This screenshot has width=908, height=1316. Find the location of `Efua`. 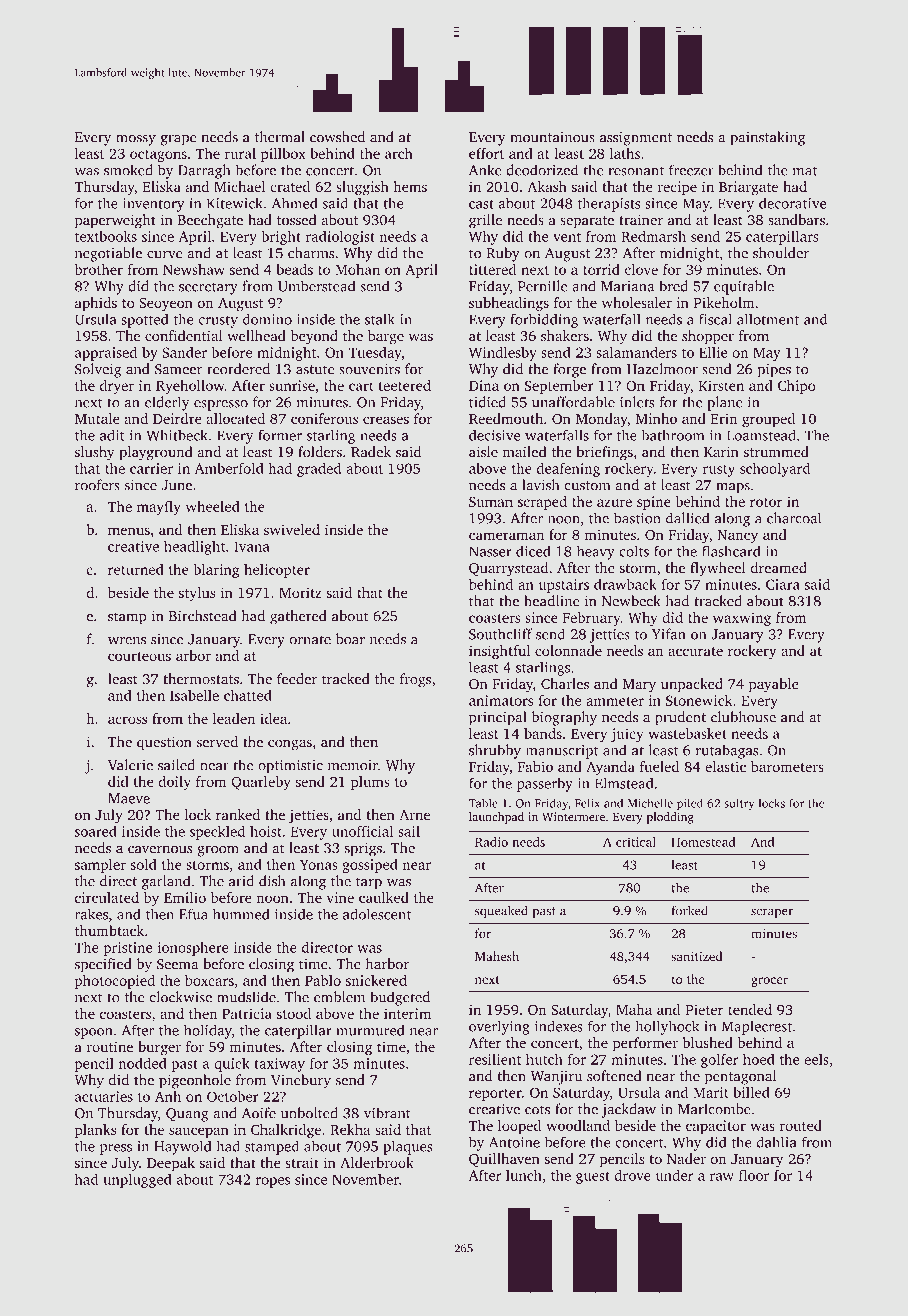

Efua is located at coordinates (193, 914).
